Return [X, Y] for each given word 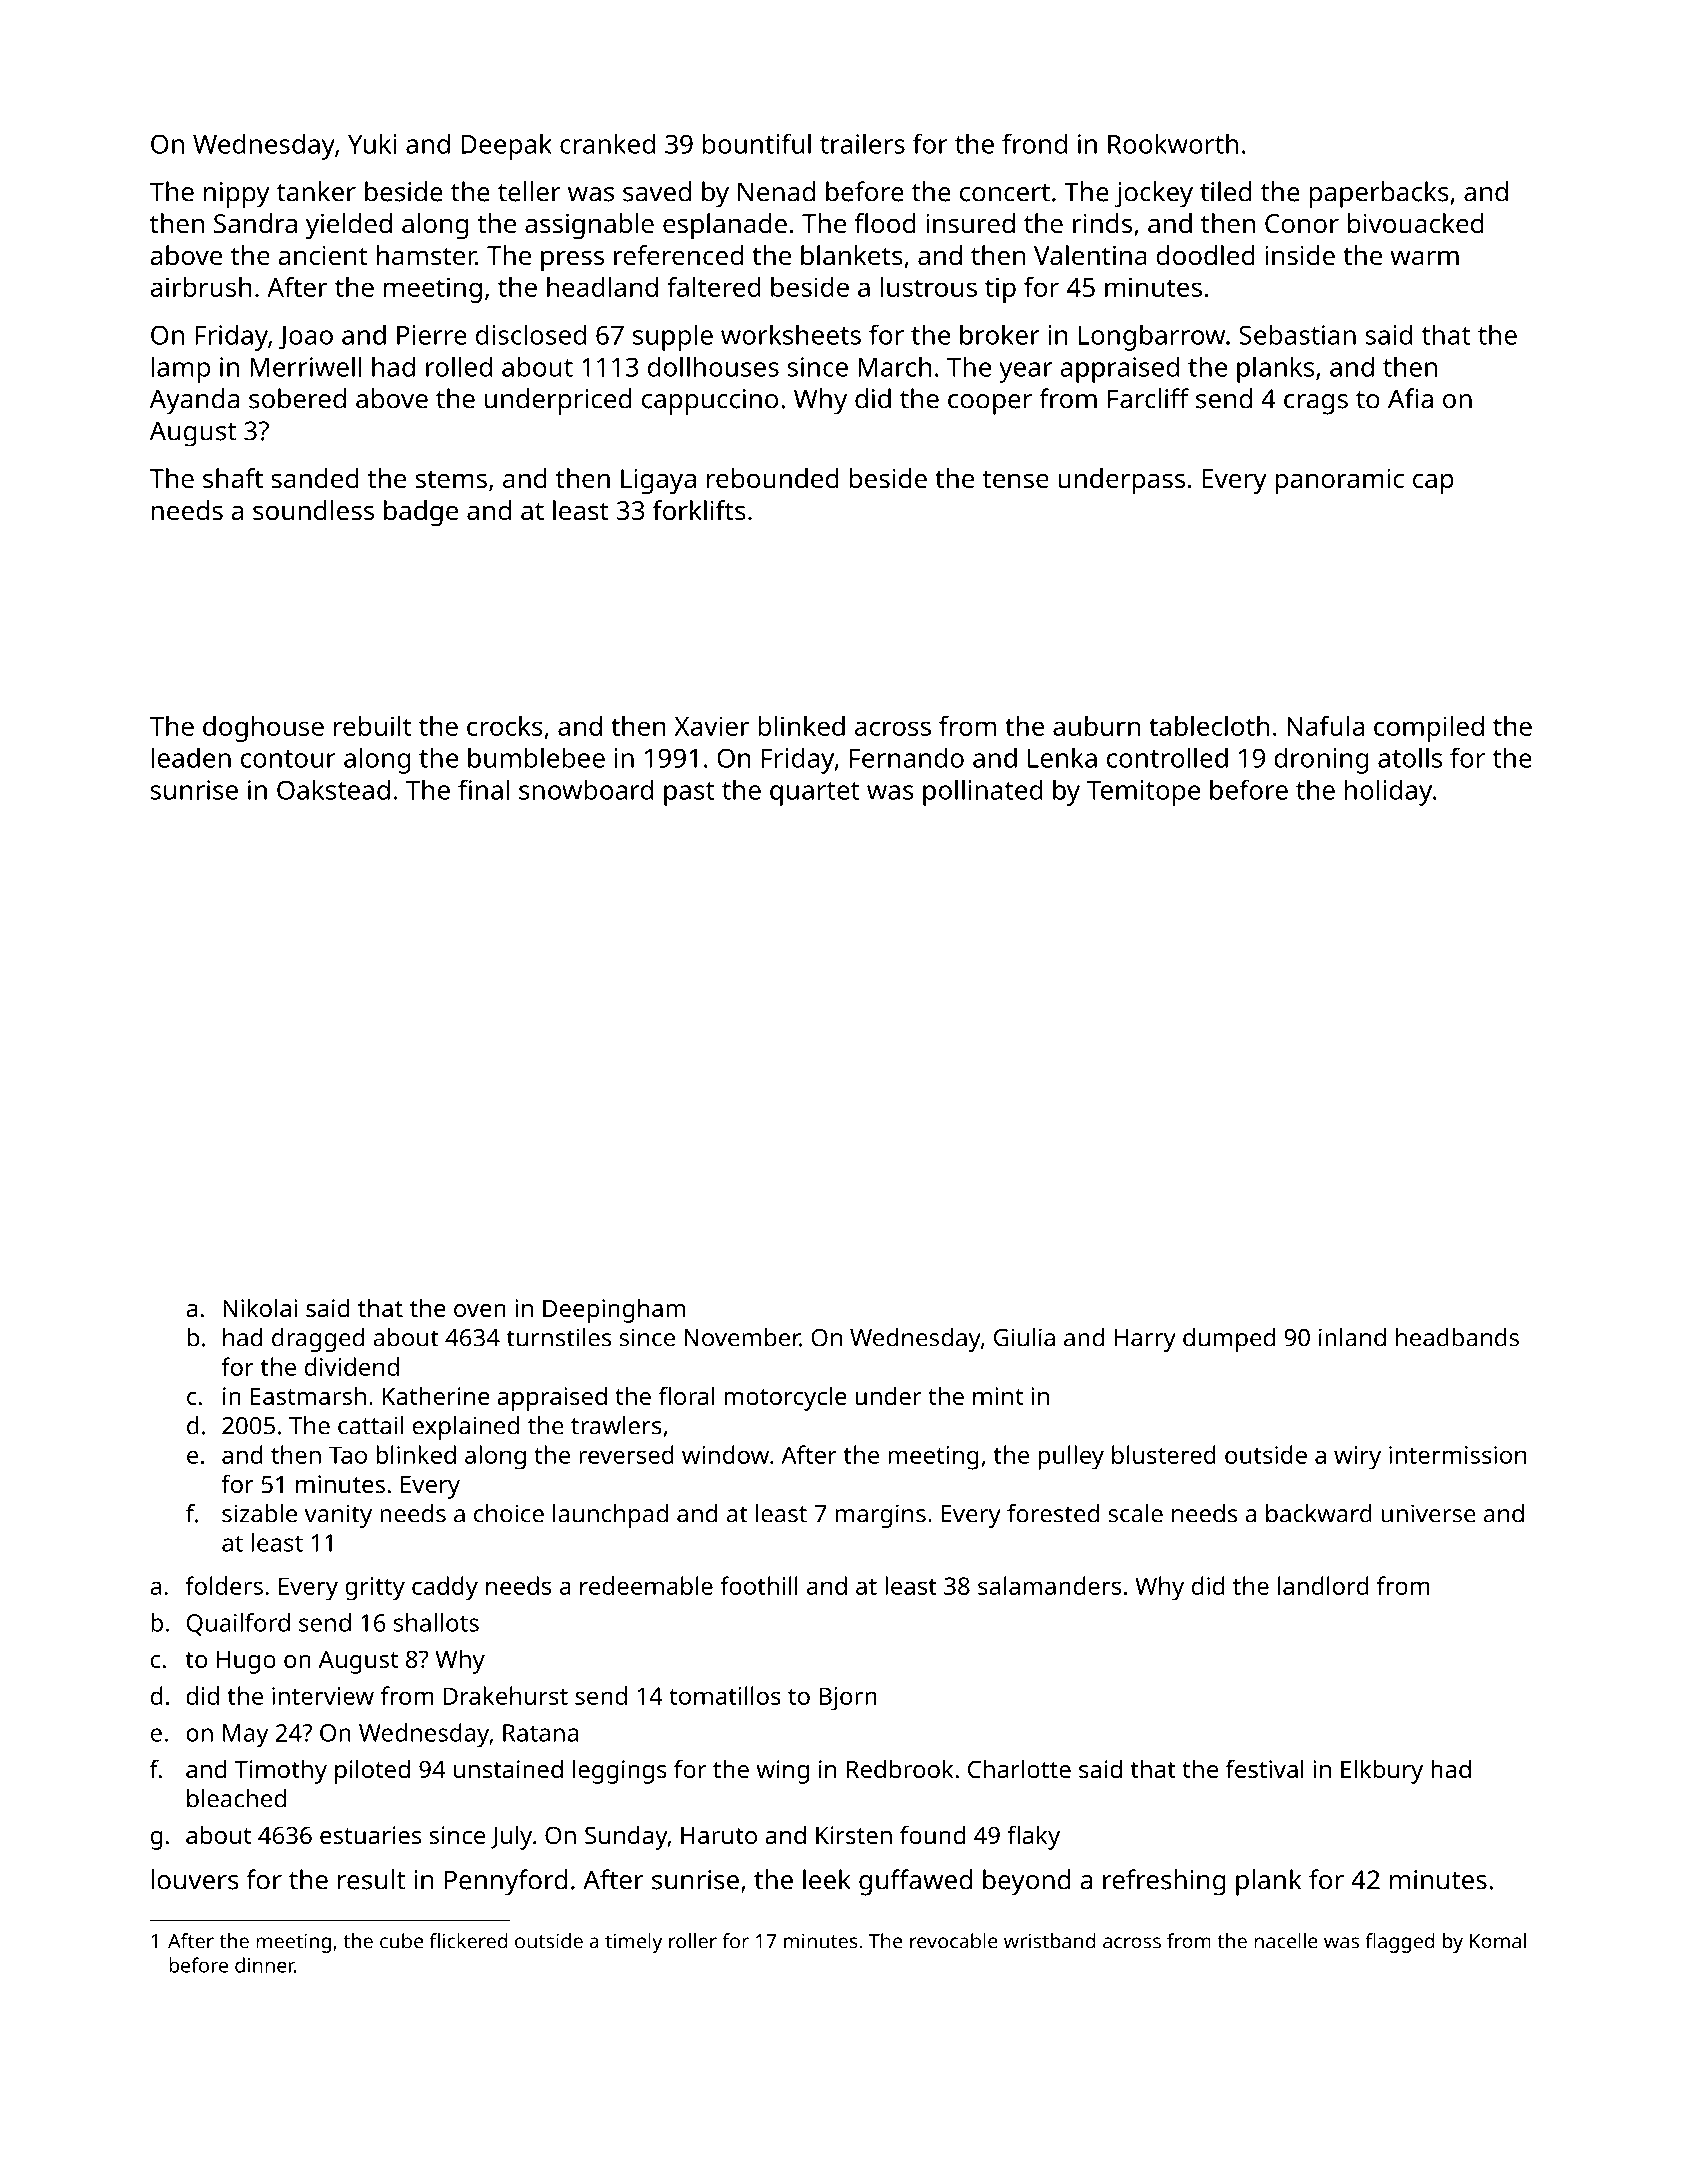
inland [1352, 1337]
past [689, 794]
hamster [426, 255]
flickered [468, 1941]
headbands [1457, 1337]
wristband [1050, 1941]
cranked [607, 143]
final [483, 789]
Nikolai [260, 1307]
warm [1424, 258]
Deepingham [614, 1310]
